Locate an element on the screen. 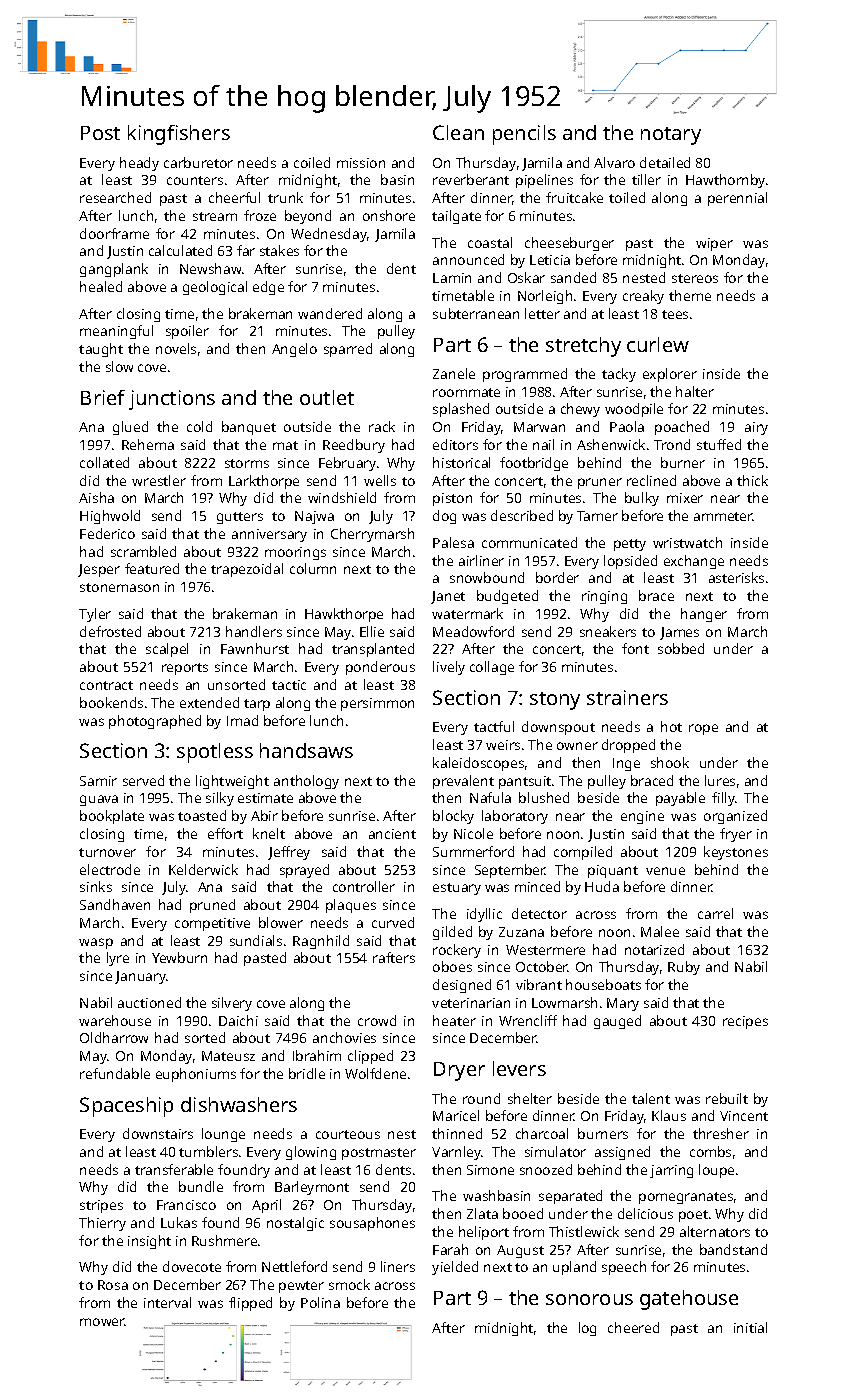  stonemason is located at coordinates (119, 587).
